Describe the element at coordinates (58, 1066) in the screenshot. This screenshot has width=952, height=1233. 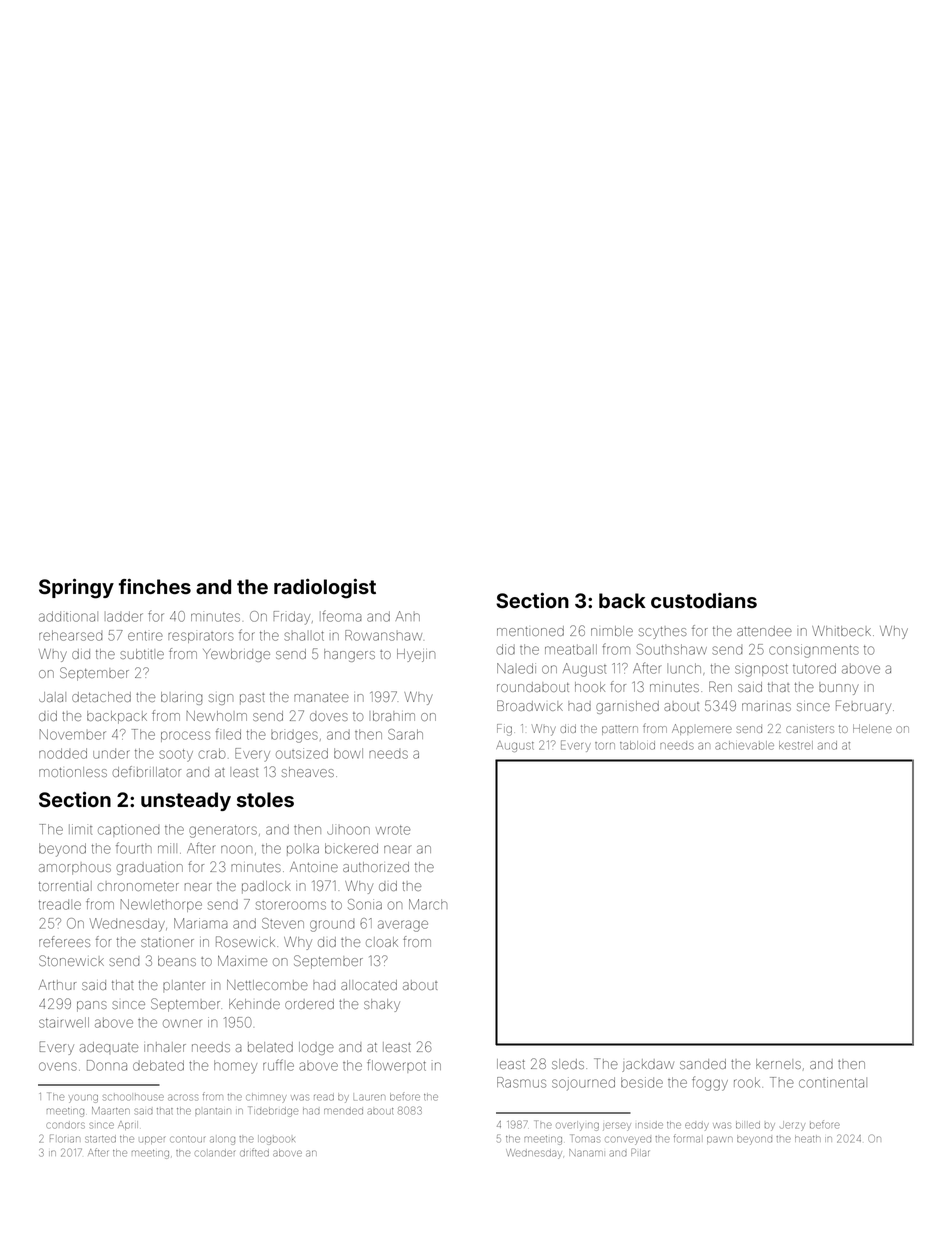
I see `ovens` at that location.
